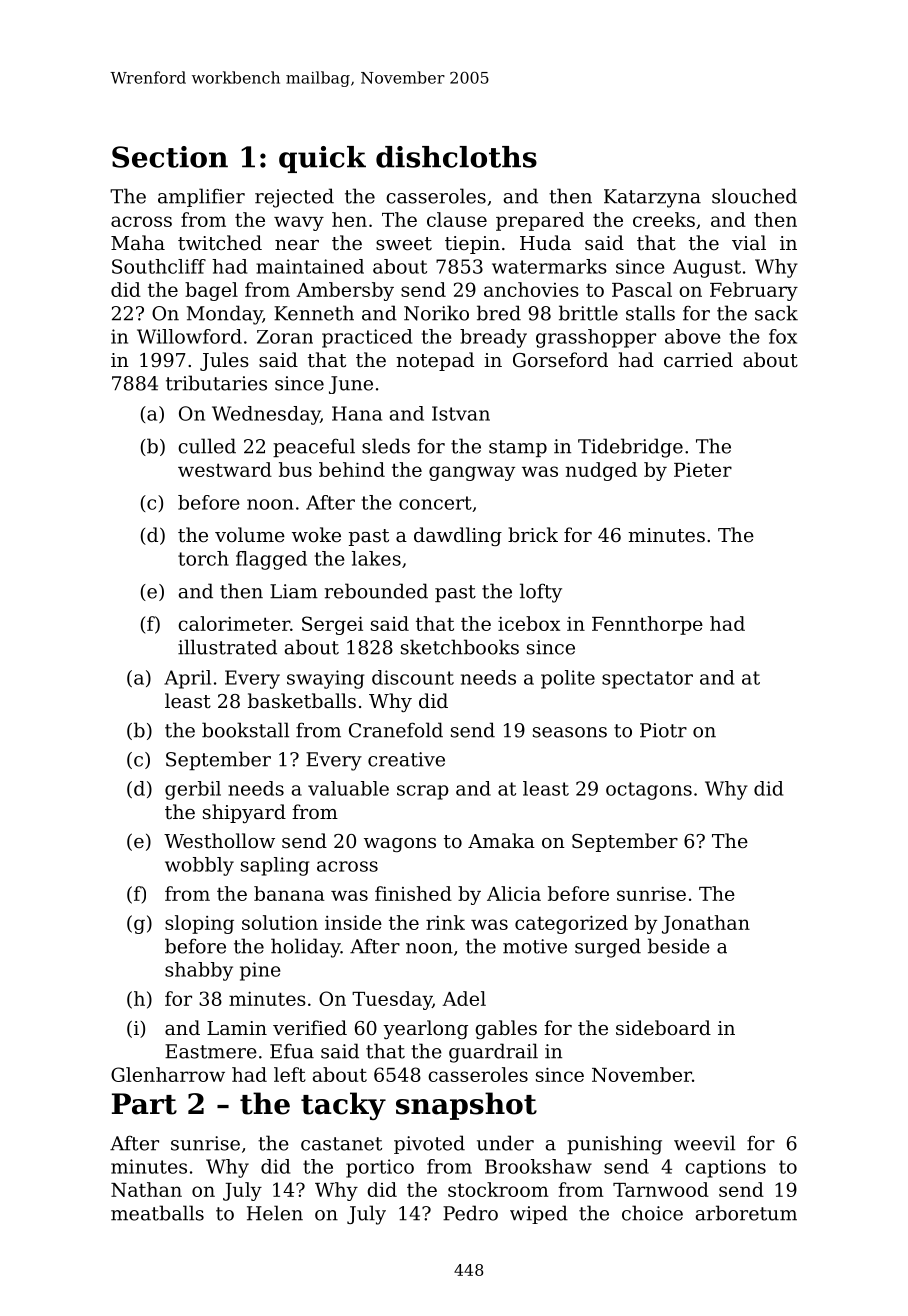 The image size is (908, 1316). Describe the element at coordinates (404, 243) in the image. I see `sweet` at that location.
